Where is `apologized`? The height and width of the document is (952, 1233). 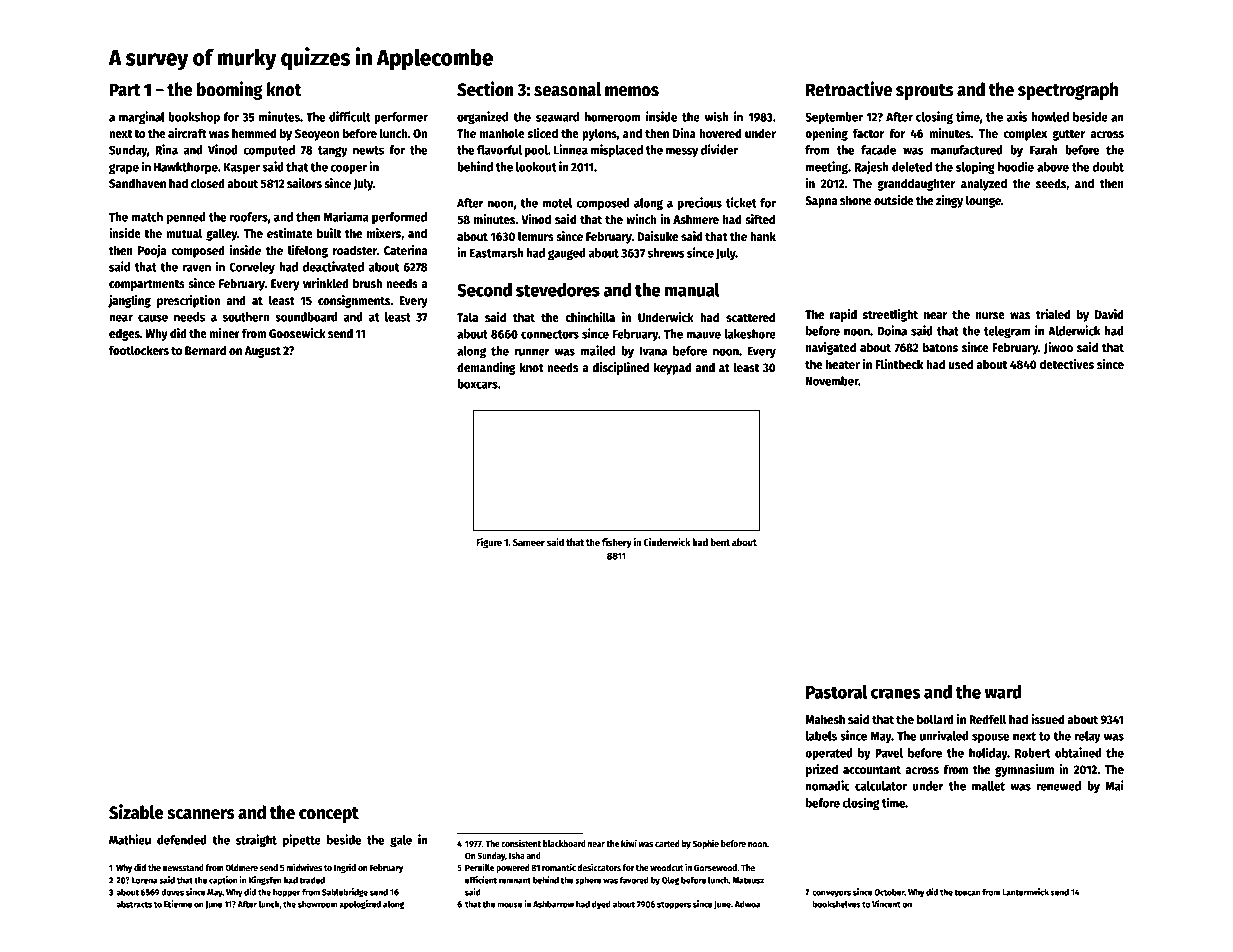 apologized is located at coordinates (360, 905).
